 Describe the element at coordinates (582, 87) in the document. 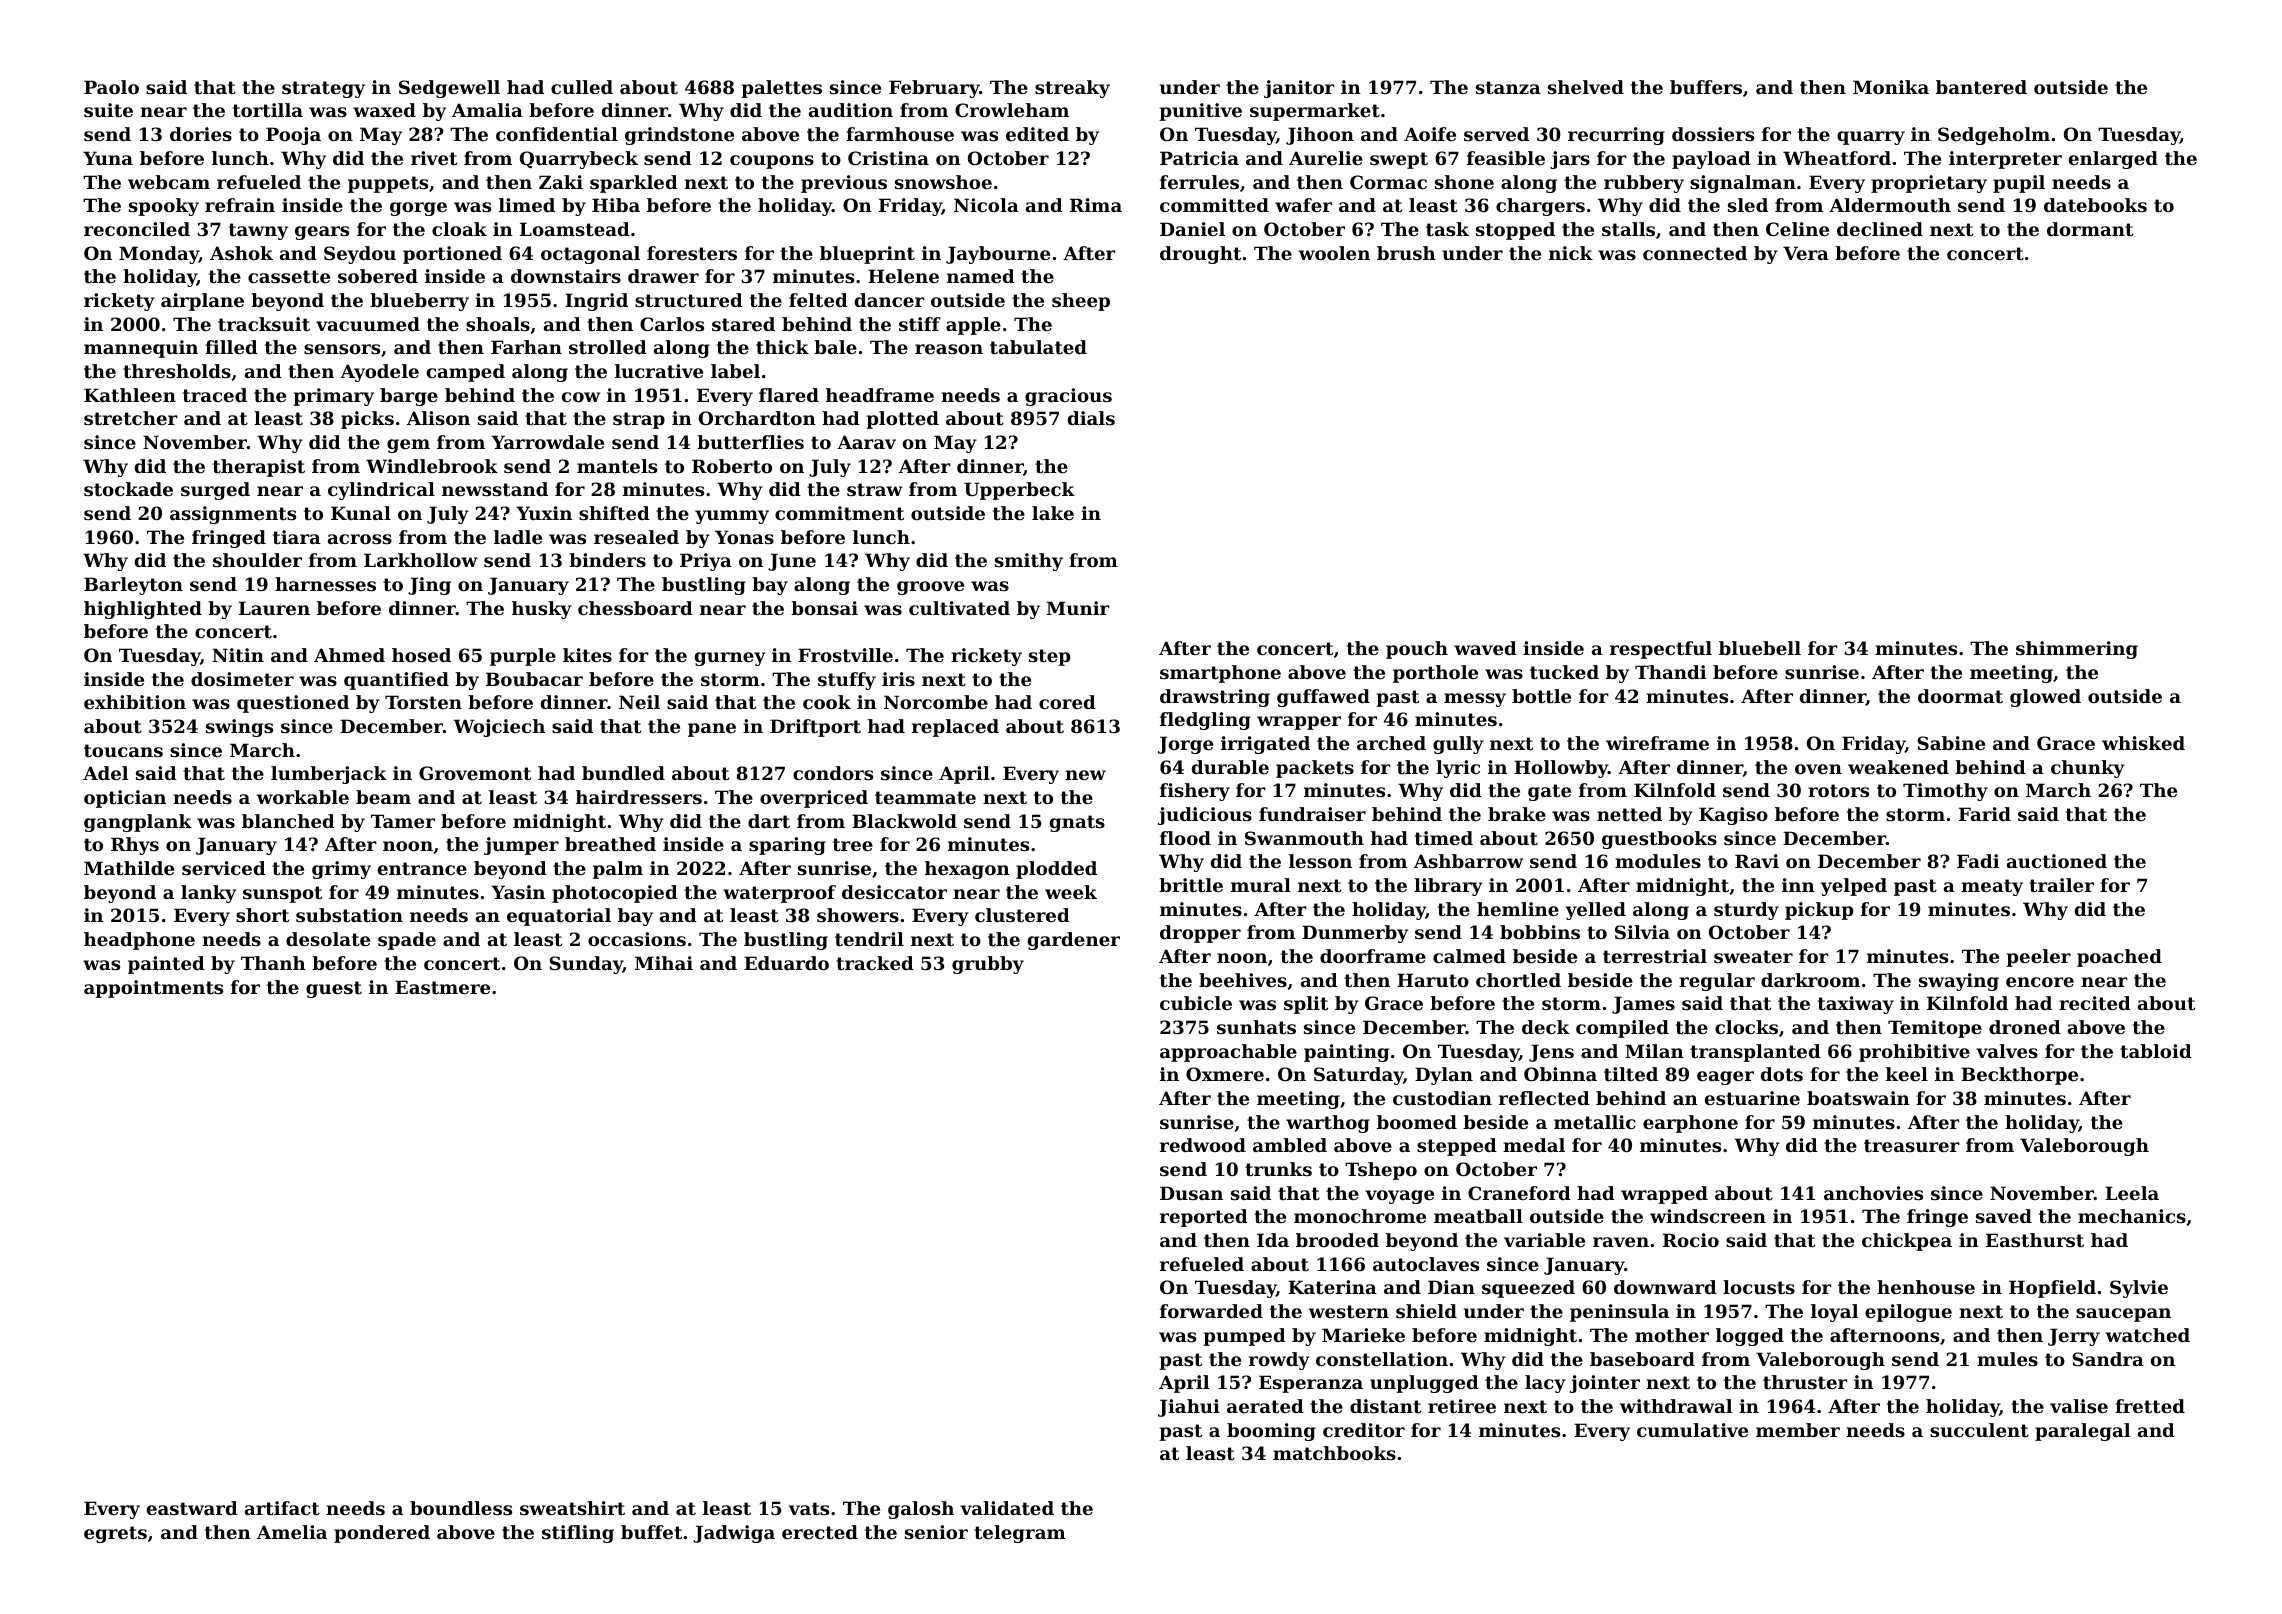

I see `culled` at that location.
